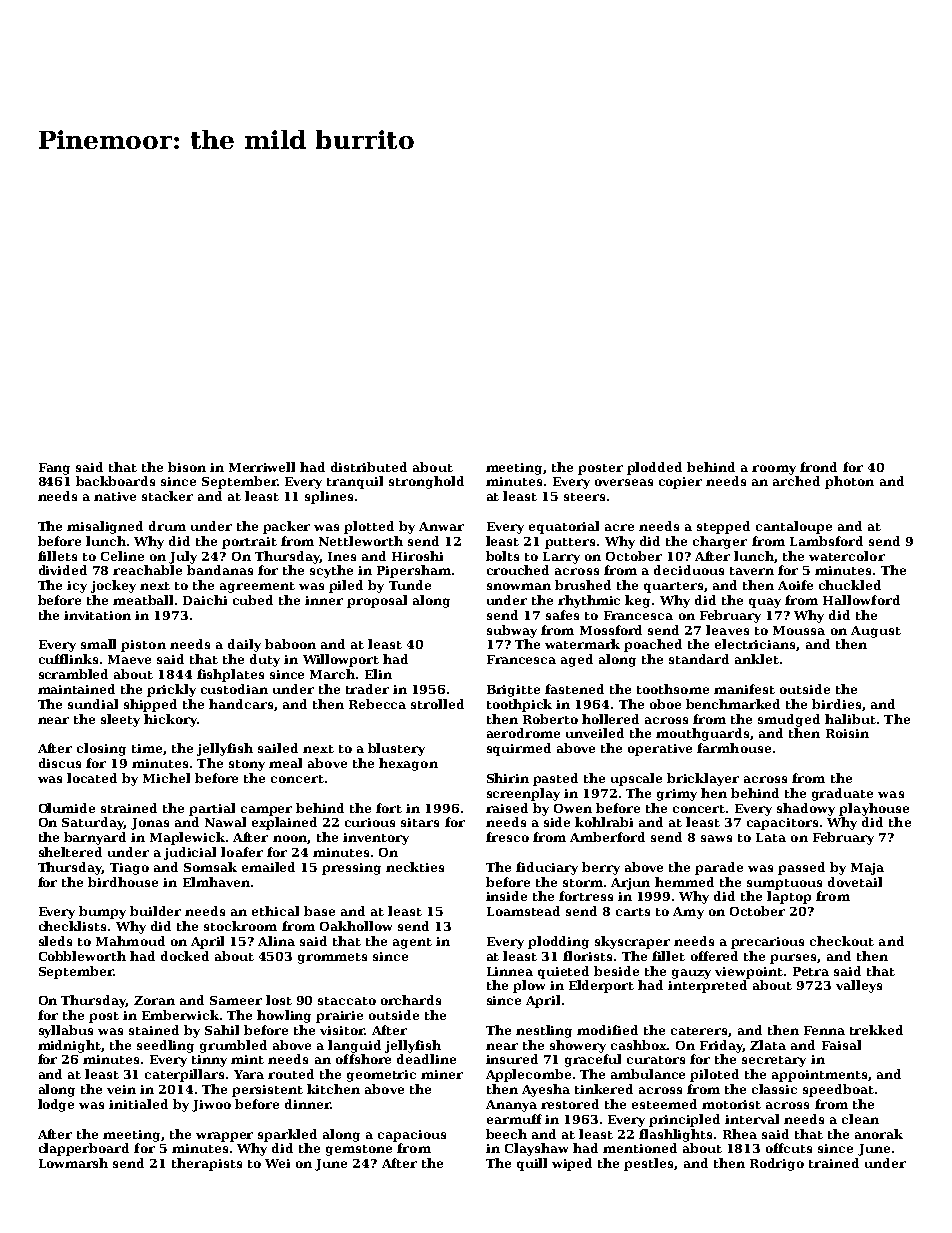  What do you see at coordinates (138, 1104) in the page?
I see `initialed` at bounding box center [138, 1104].
